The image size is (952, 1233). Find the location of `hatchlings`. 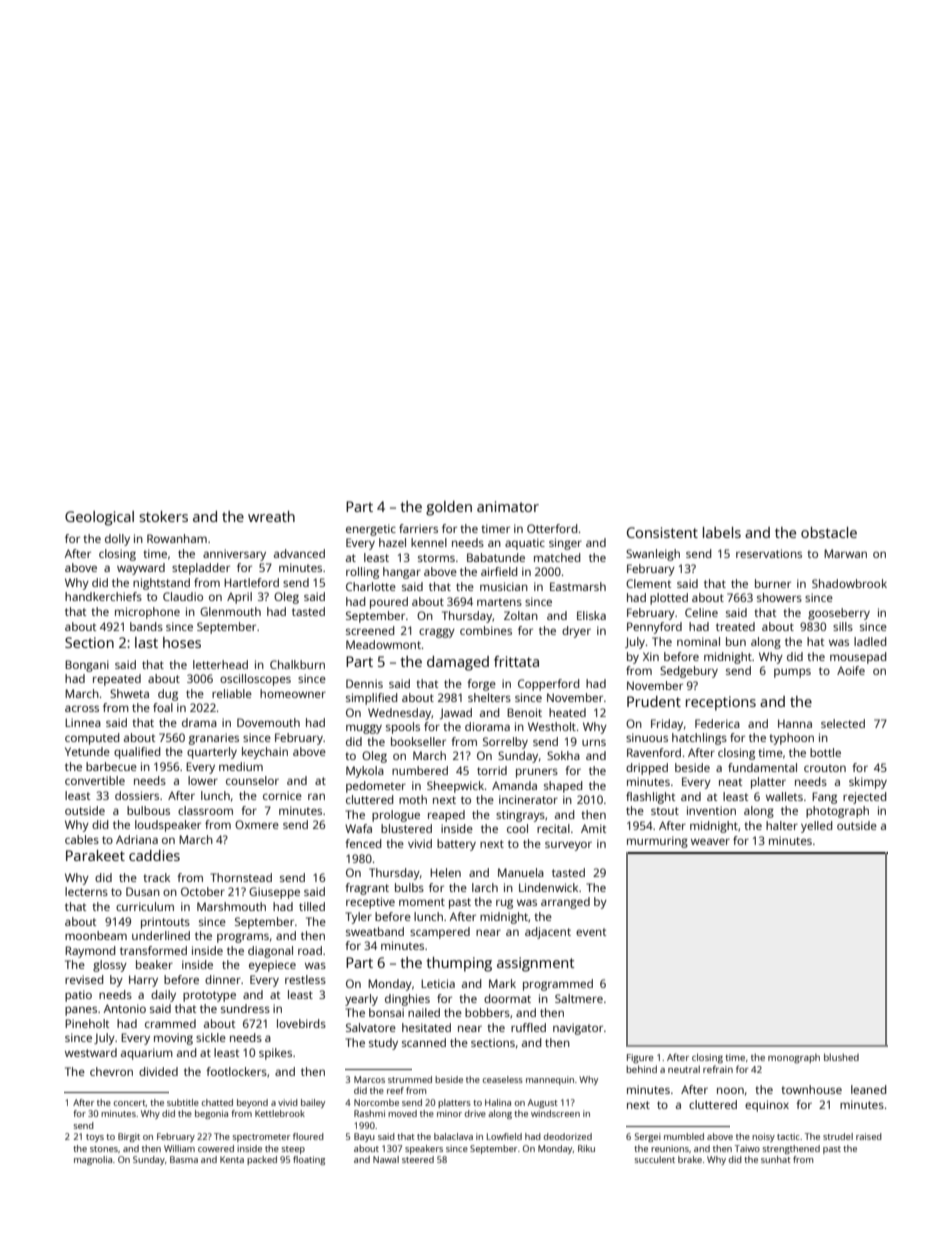

hatchlings is located at coordinates (699, 739).
